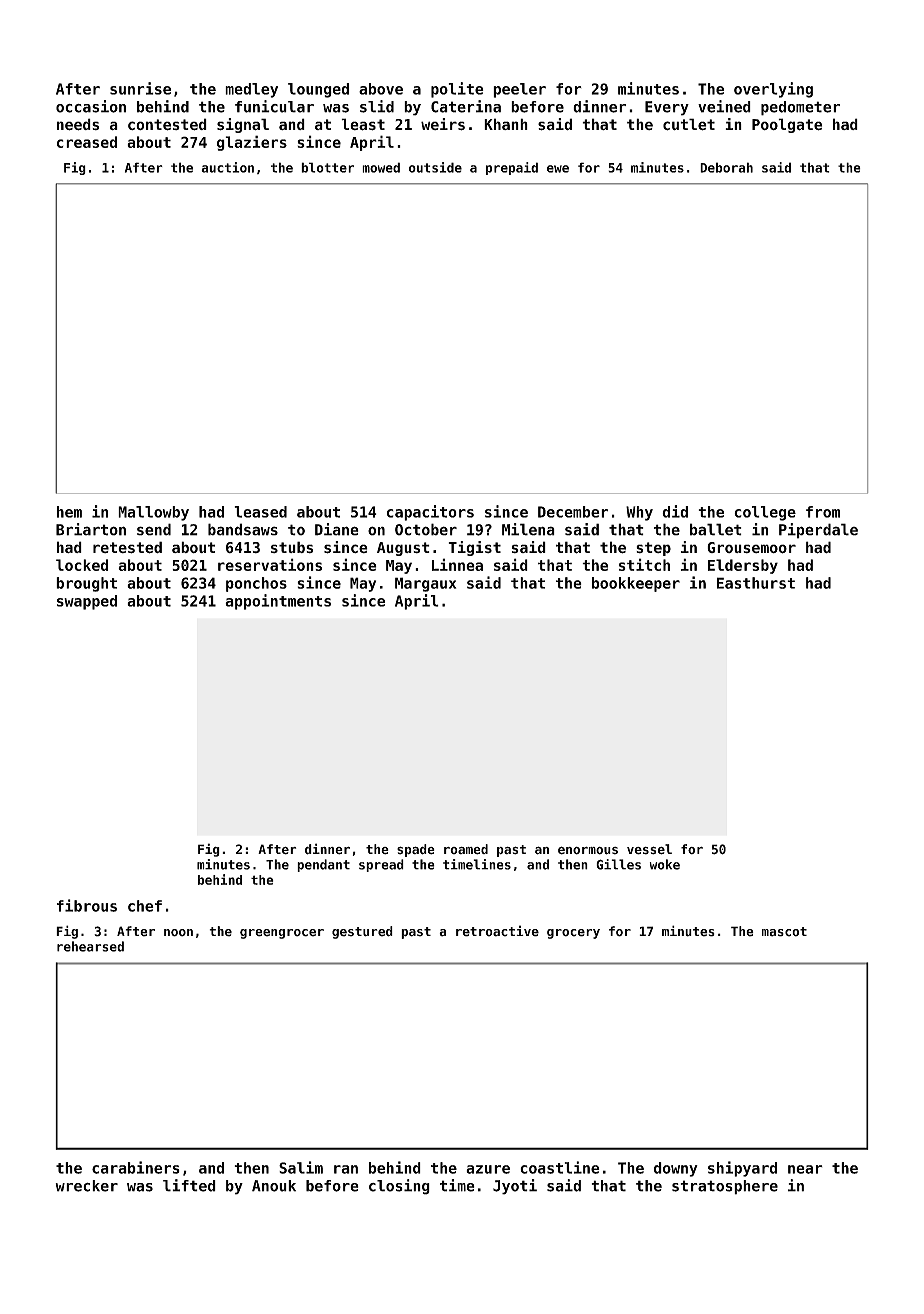 This screenshot has width=924, height=1314. I want to click on blotter, so click(327, 167).
